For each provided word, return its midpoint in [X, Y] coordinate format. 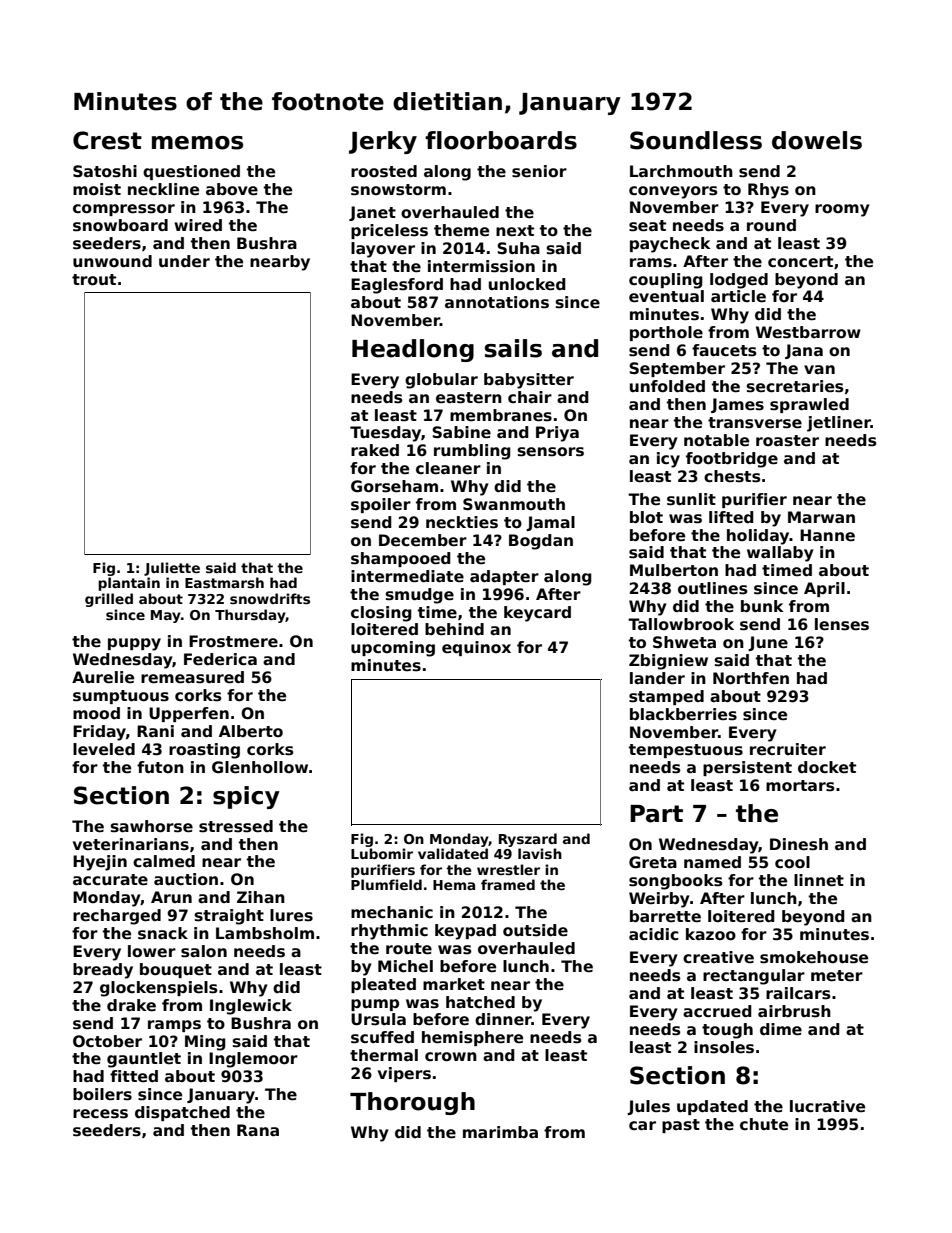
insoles [724, 1047]
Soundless [696, 140]
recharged [117, 917]
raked [375, 450]
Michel [405, 966]
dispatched [182, 1113]
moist [97, 189]
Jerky [383, 142]
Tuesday [385, 434]
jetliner [839, 424]
